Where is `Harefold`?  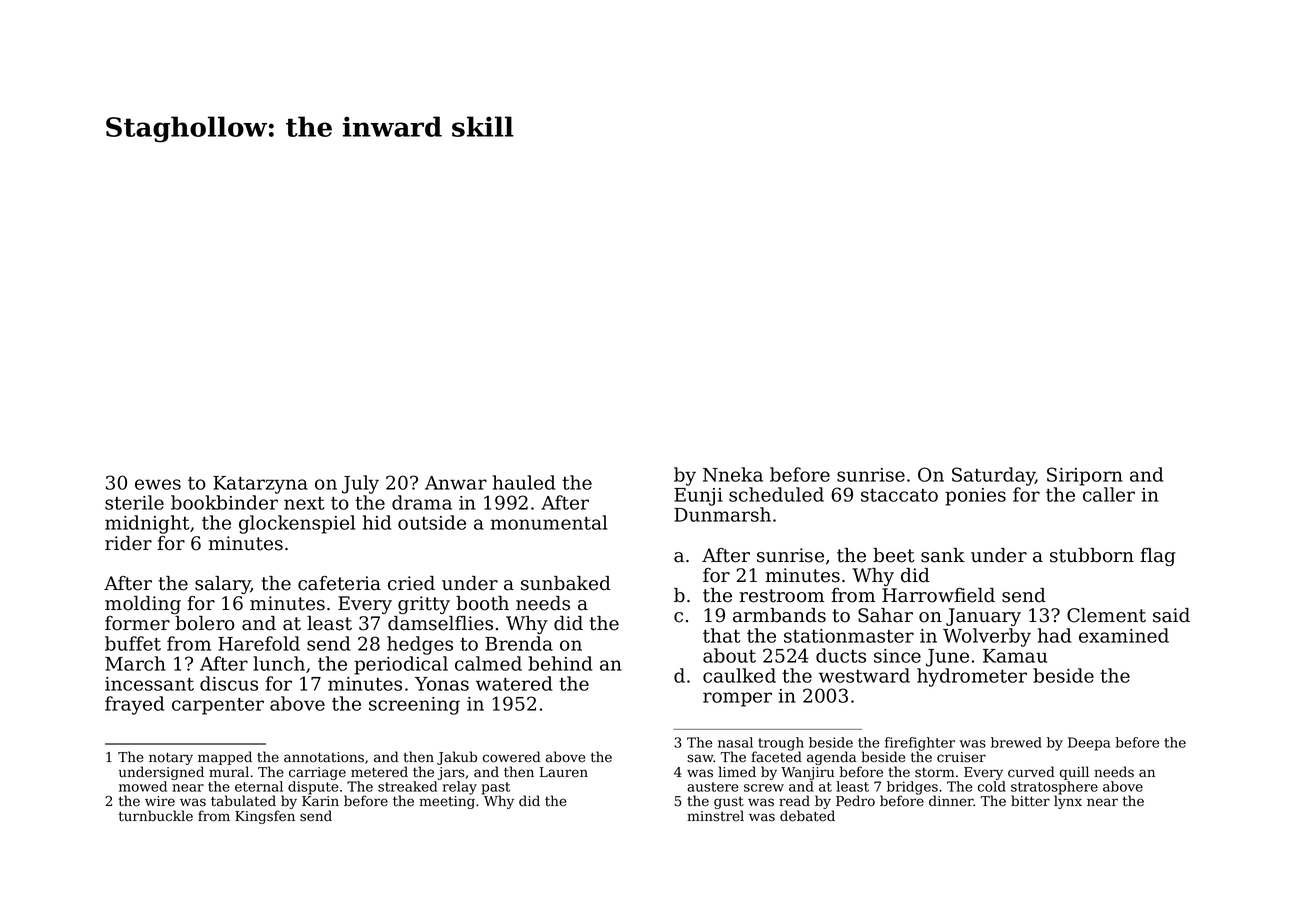 Harefold is located at coordinates (259, 643).
